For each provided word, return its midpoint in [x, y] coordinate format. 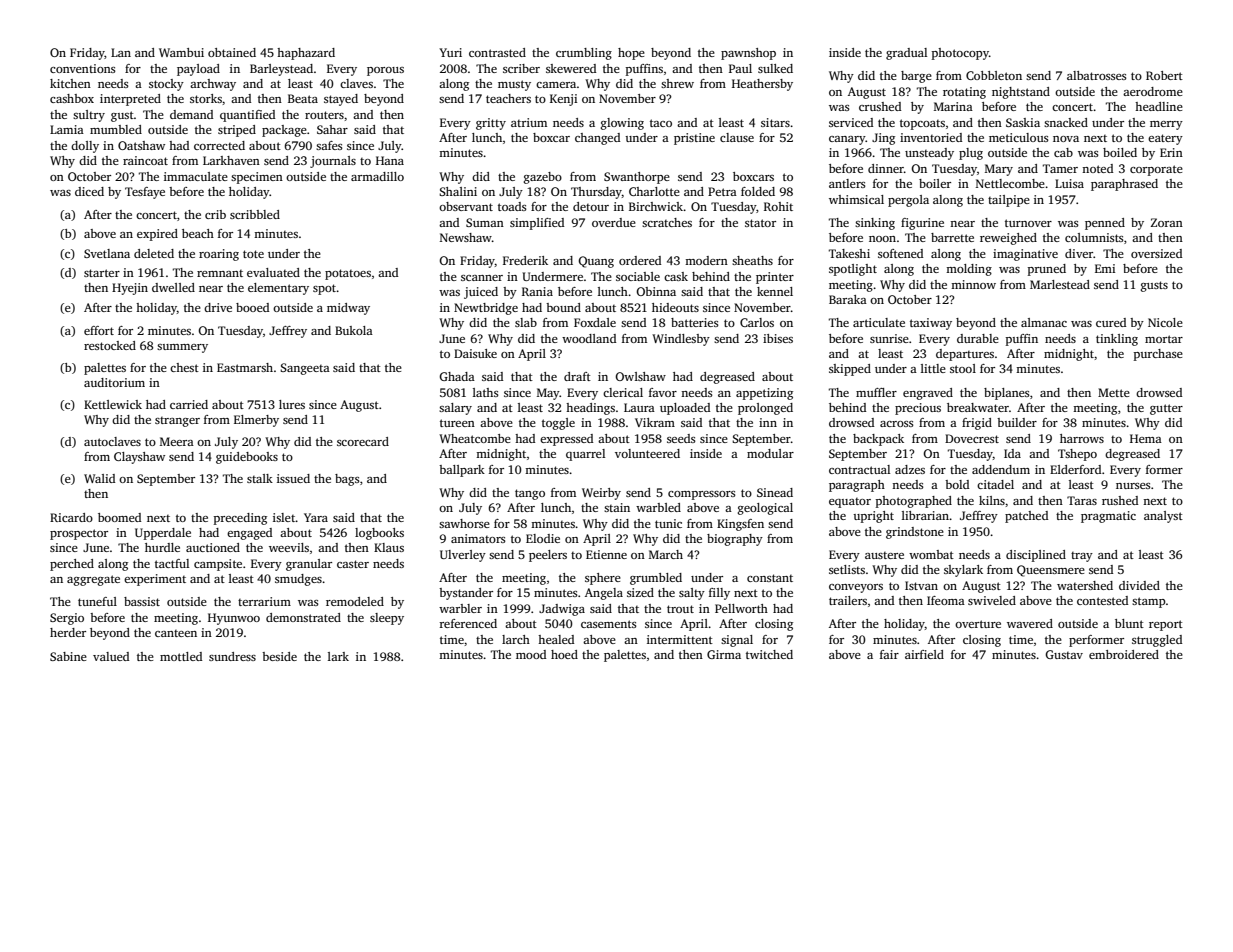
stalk [260, 478]
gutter [1166, 409]
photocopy [960, 54]
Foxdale [595, 322]
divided [1139, 585]
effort [99, 330]
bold [957, 484]
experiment [155, 580]
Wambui [181, 52]
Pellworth [741, 608]
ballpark [462, 471]
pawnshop [748, 54]
